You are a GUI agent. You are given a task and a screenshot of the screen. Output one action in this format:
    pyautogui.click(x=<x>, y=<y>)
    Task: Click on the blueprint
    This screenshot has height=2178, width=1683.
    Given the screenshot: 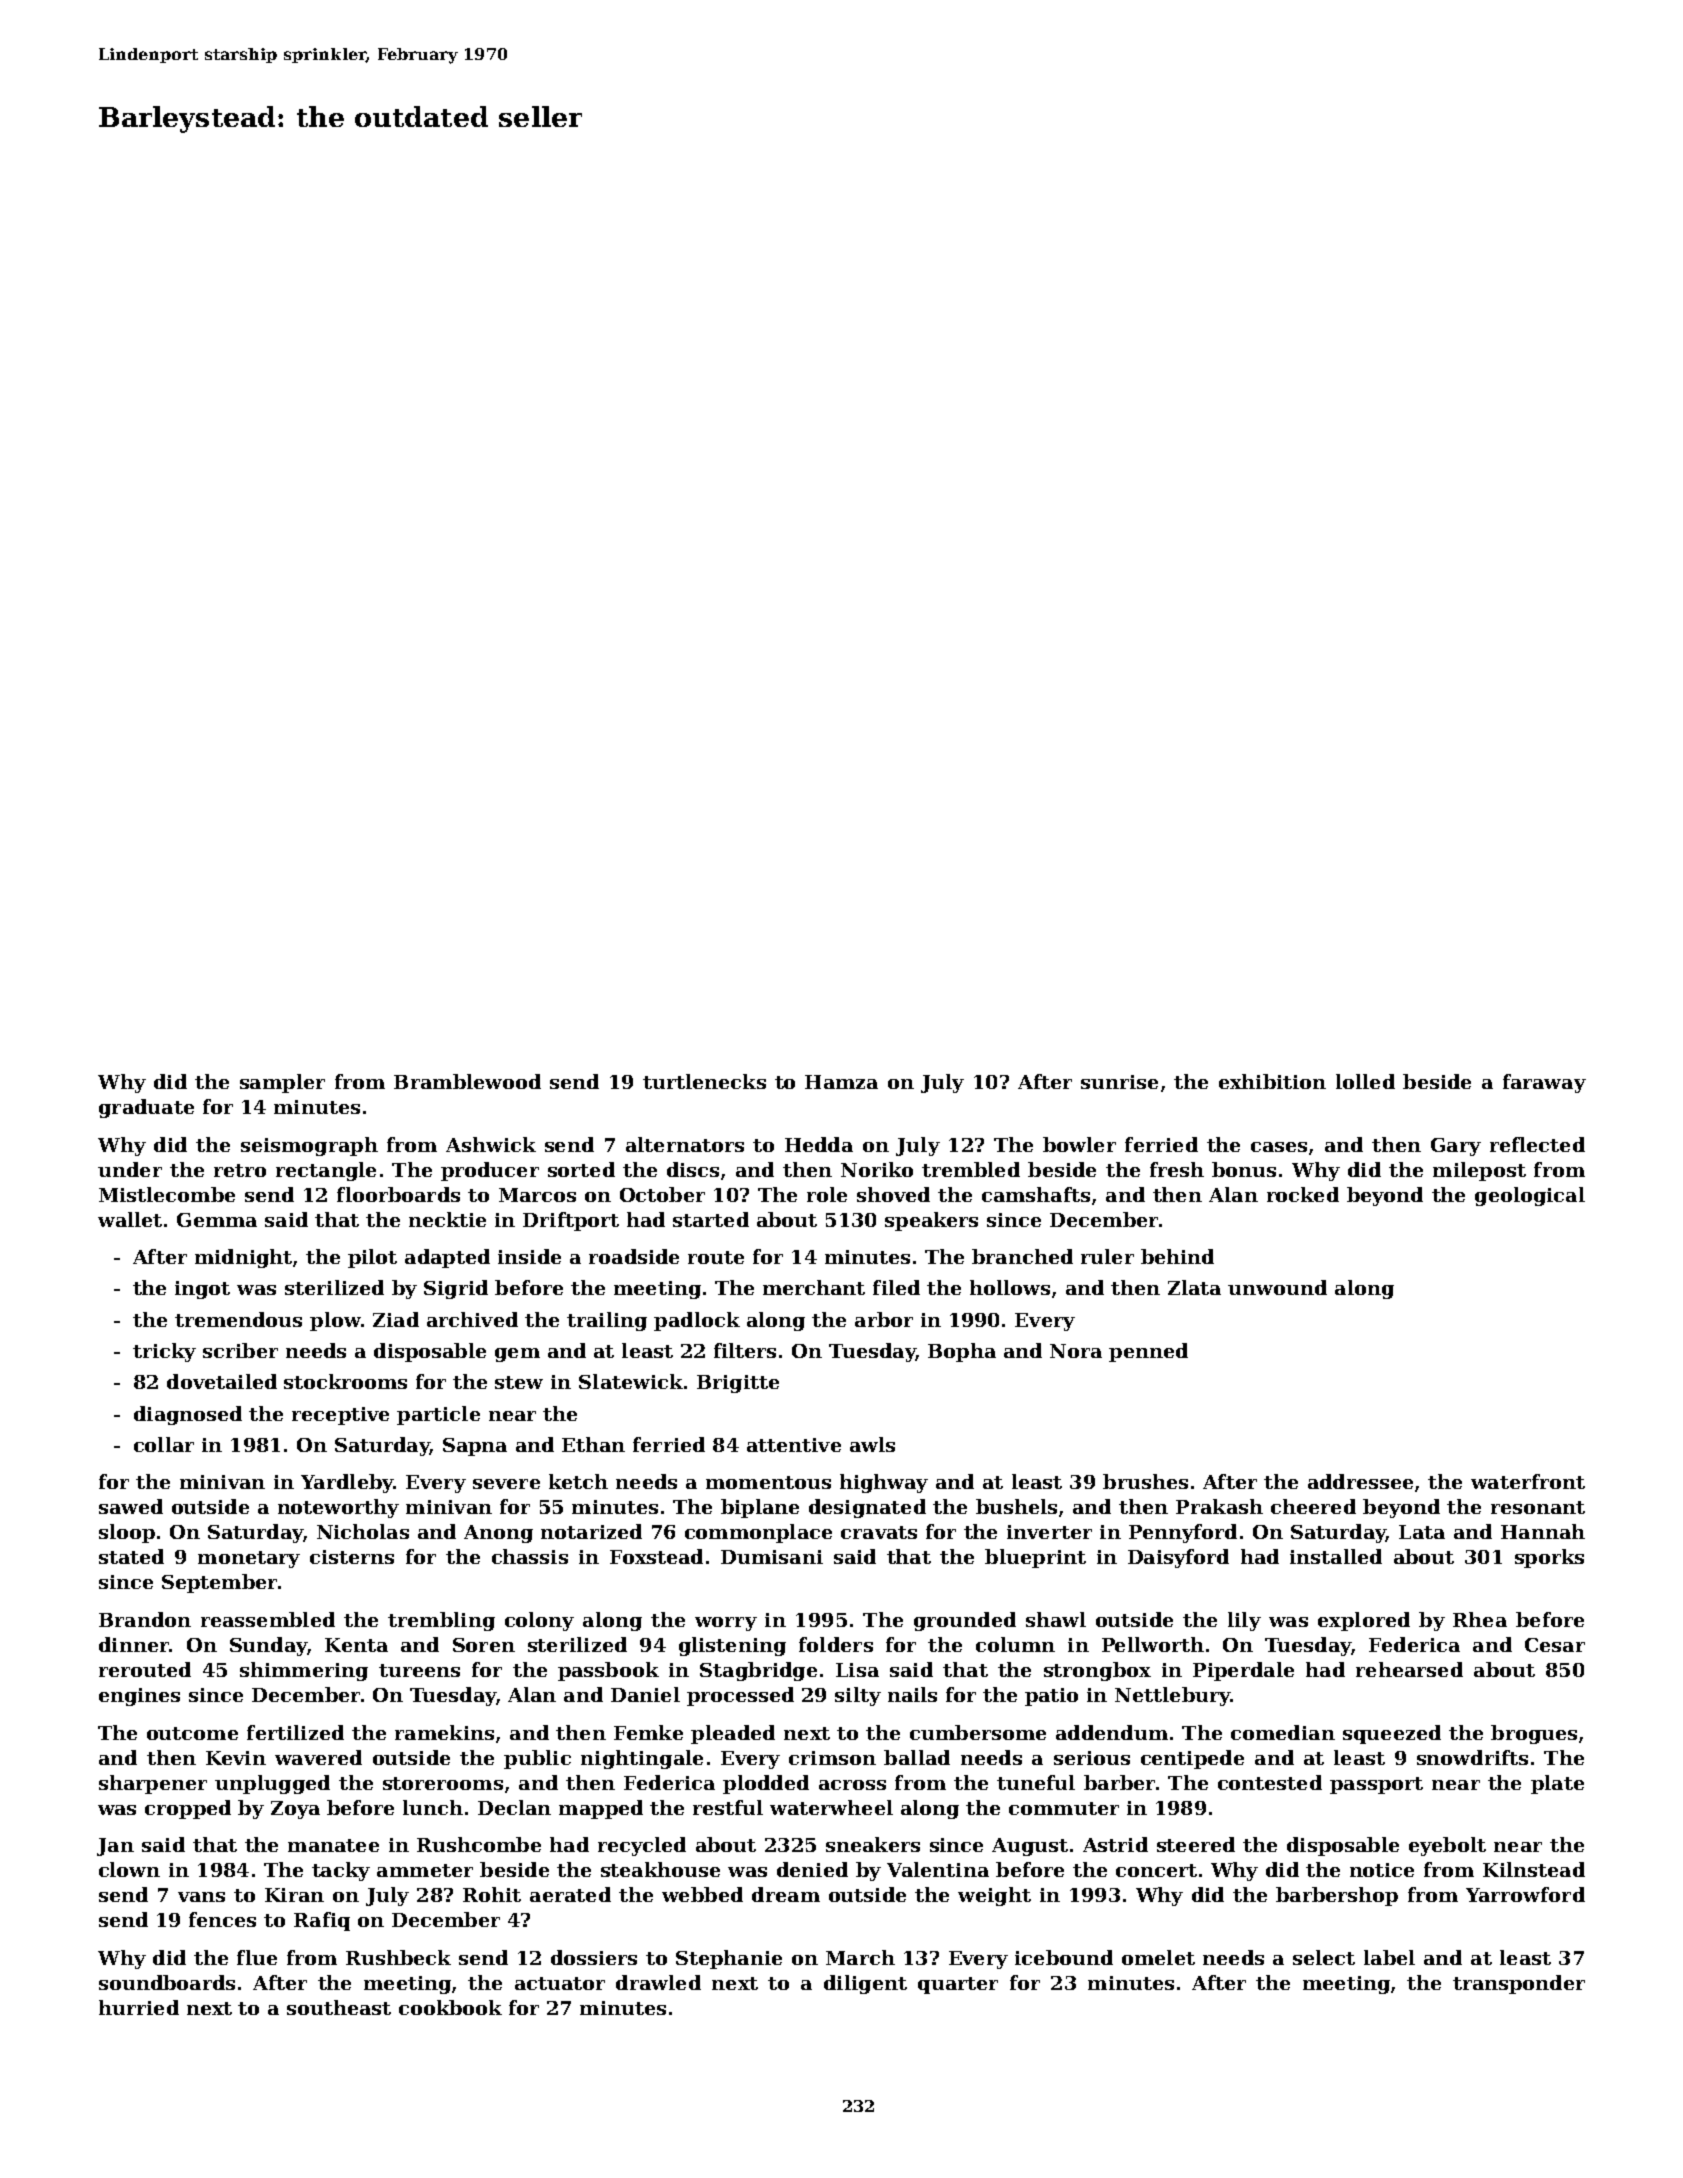 What is the action you would take?
    pyautogui.click(x=1035, y=1558)
